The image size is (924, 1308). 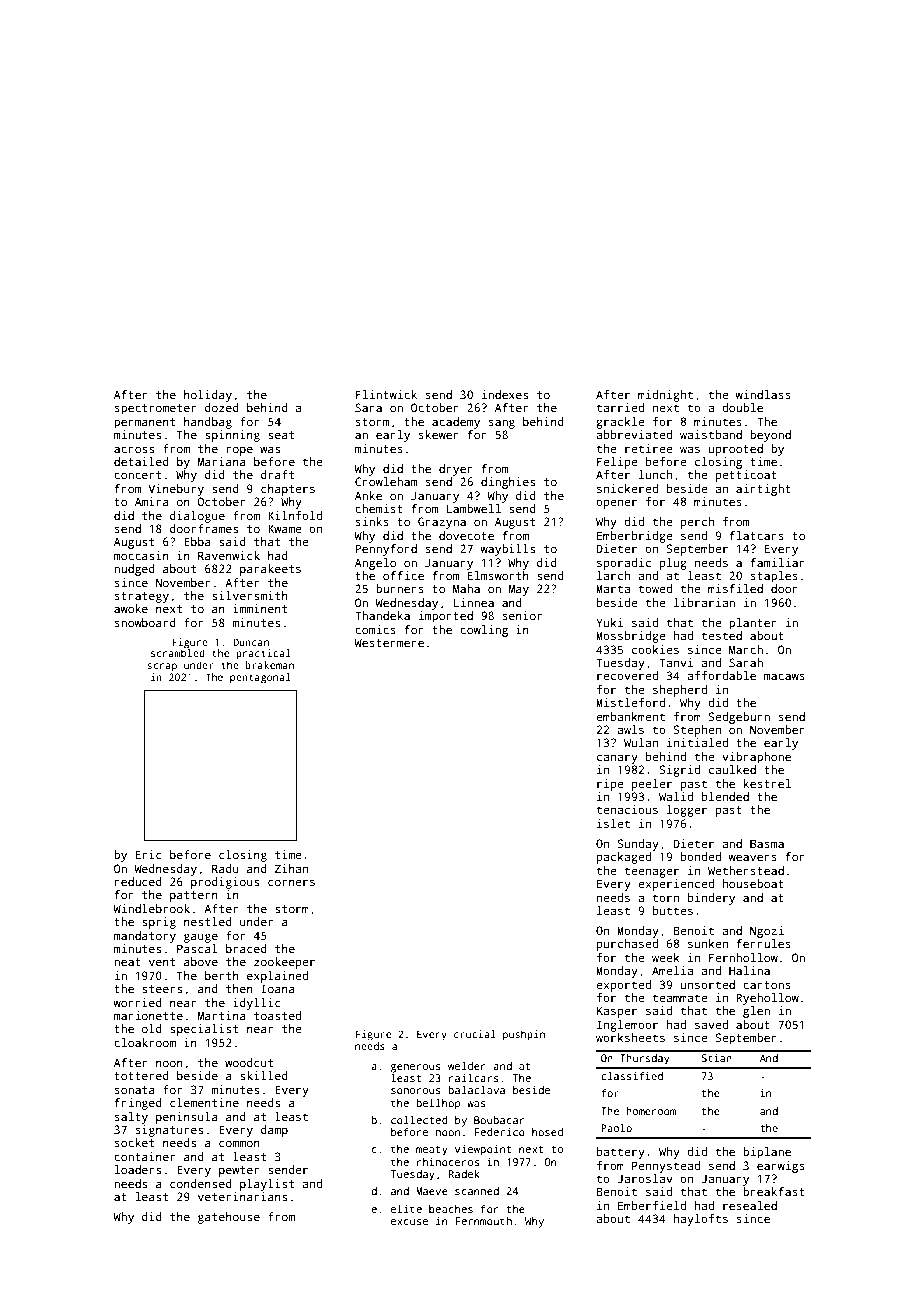 What do you see at coordinates (446, 617) in the image?
I see `imported` at bounding box center [446, 617].
